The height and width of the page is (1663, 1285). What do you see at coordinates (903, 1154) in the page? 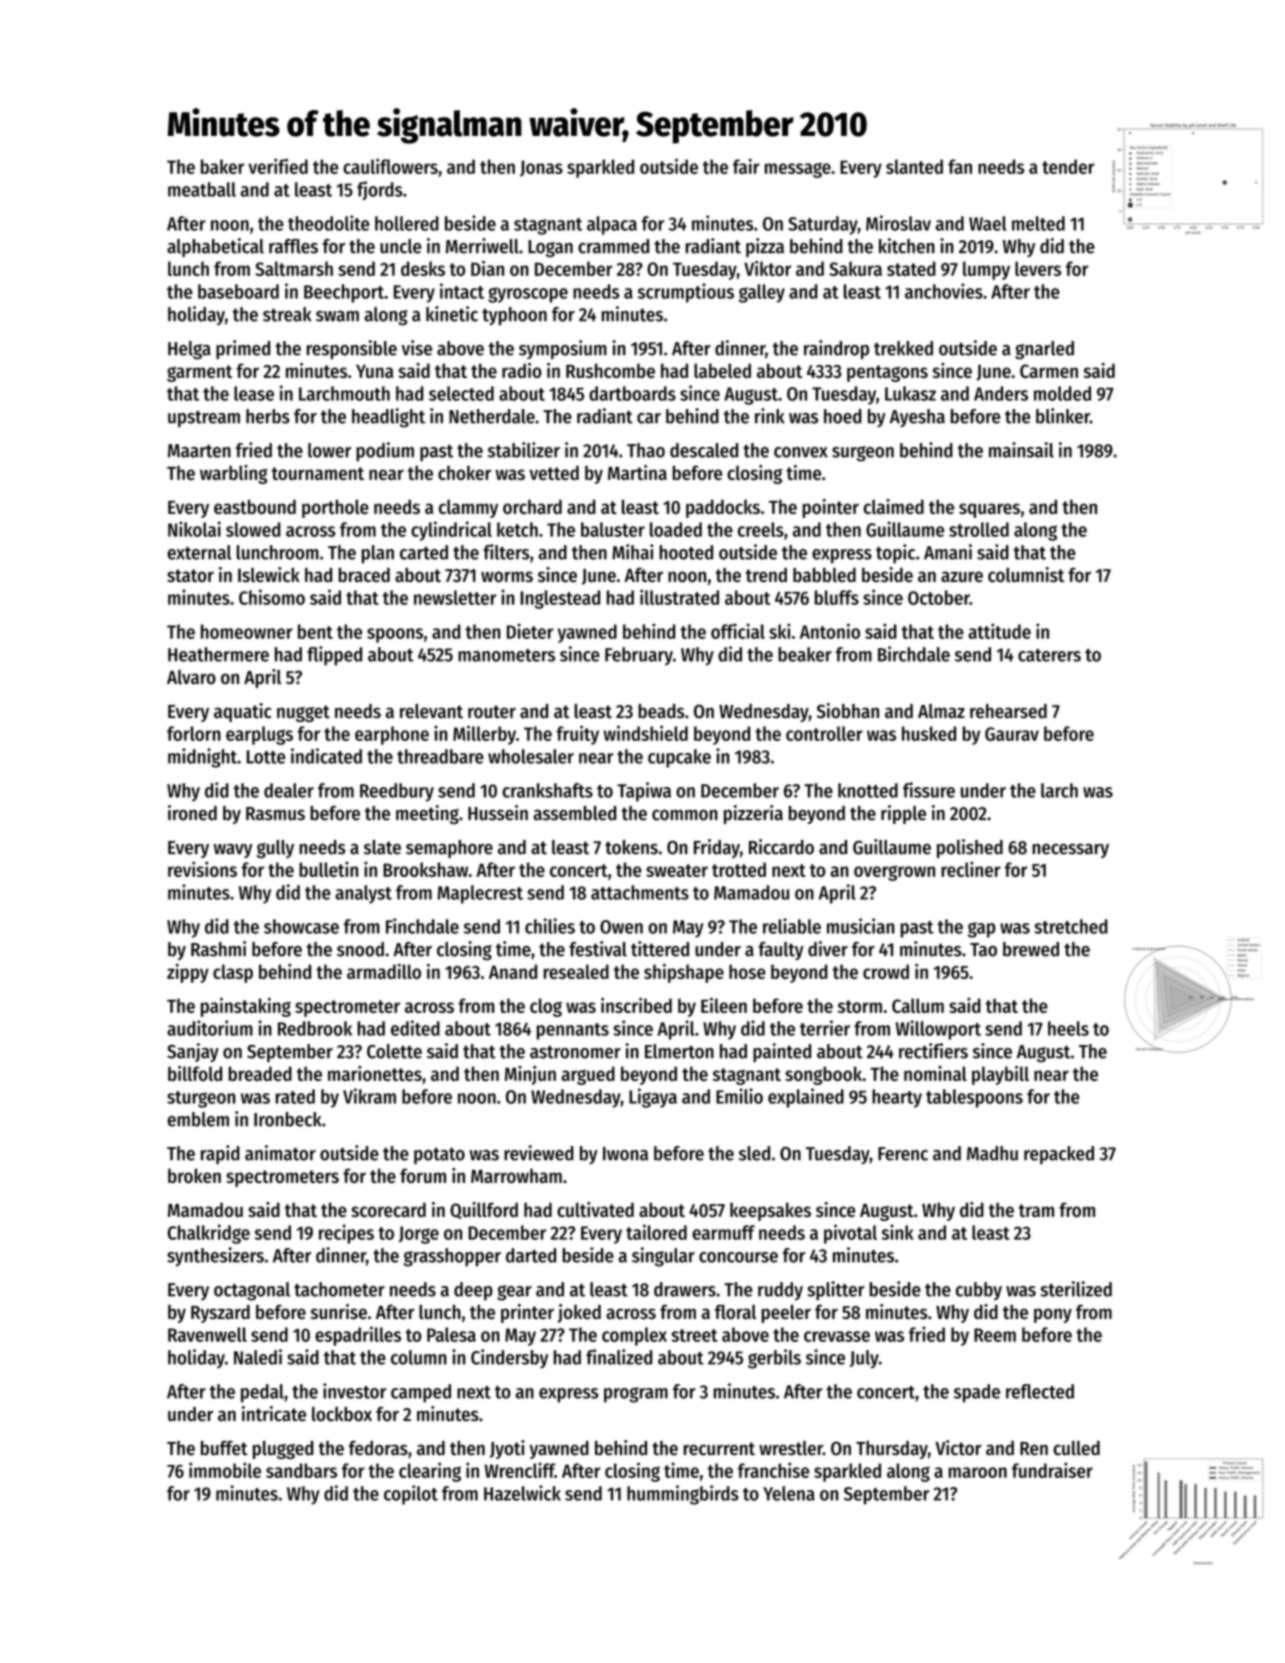
I see `Ferenc` at bounding box center [903, 1154].
